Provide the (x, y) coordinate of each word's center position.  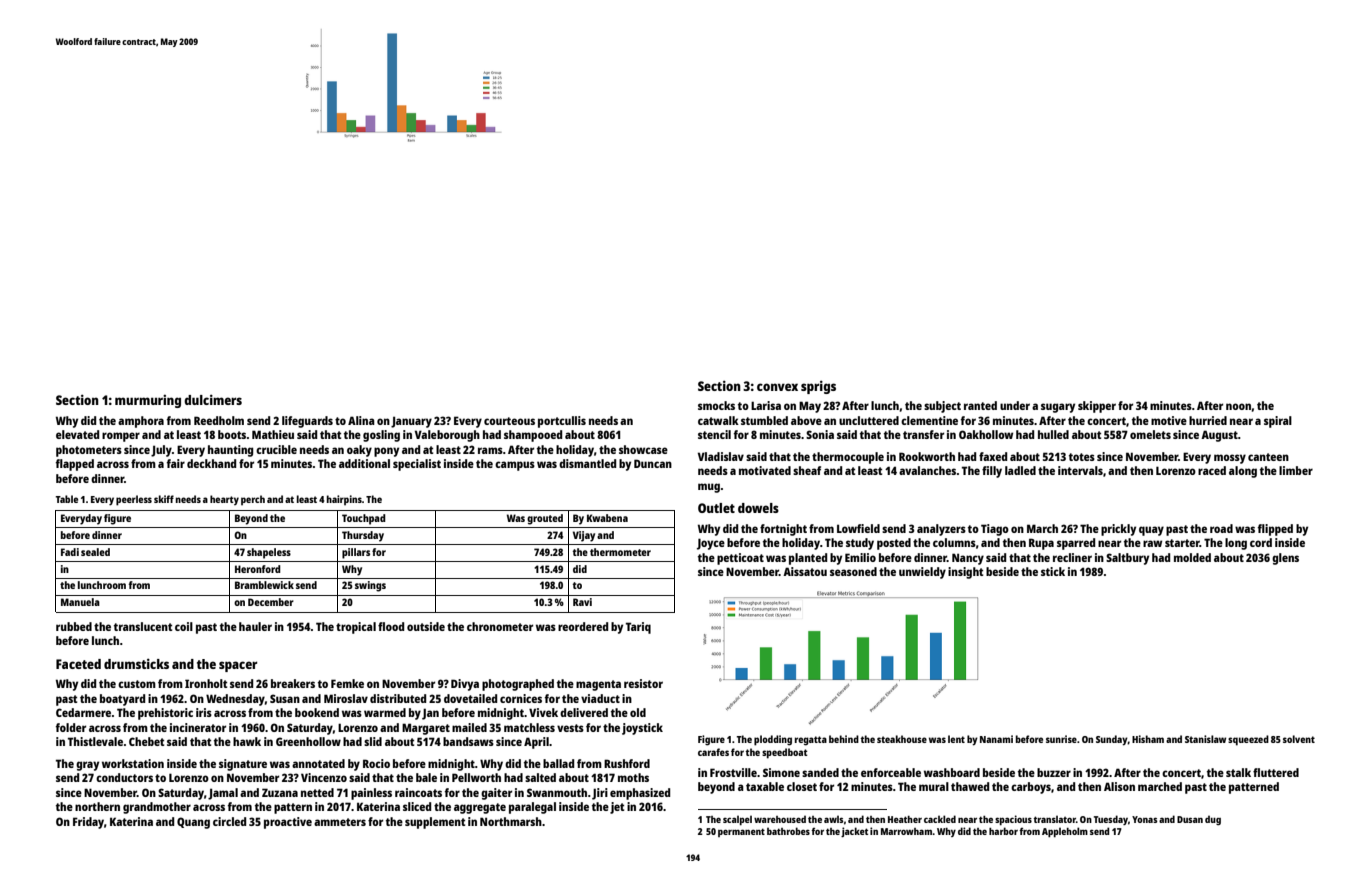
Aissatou (805, 571)
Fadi (70, 552)
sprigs (818, 387)
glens (1285, 559)
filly (992, 472)
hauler (255, 626)
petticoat (740, 559)
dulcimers (213, 399)
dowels (758, 508)
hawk (247, 741)
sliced (417, 806)
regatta (811, 741)
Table (67, 499)
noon (1238, 406)
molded (1192, 557)
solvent (1299, 739)
